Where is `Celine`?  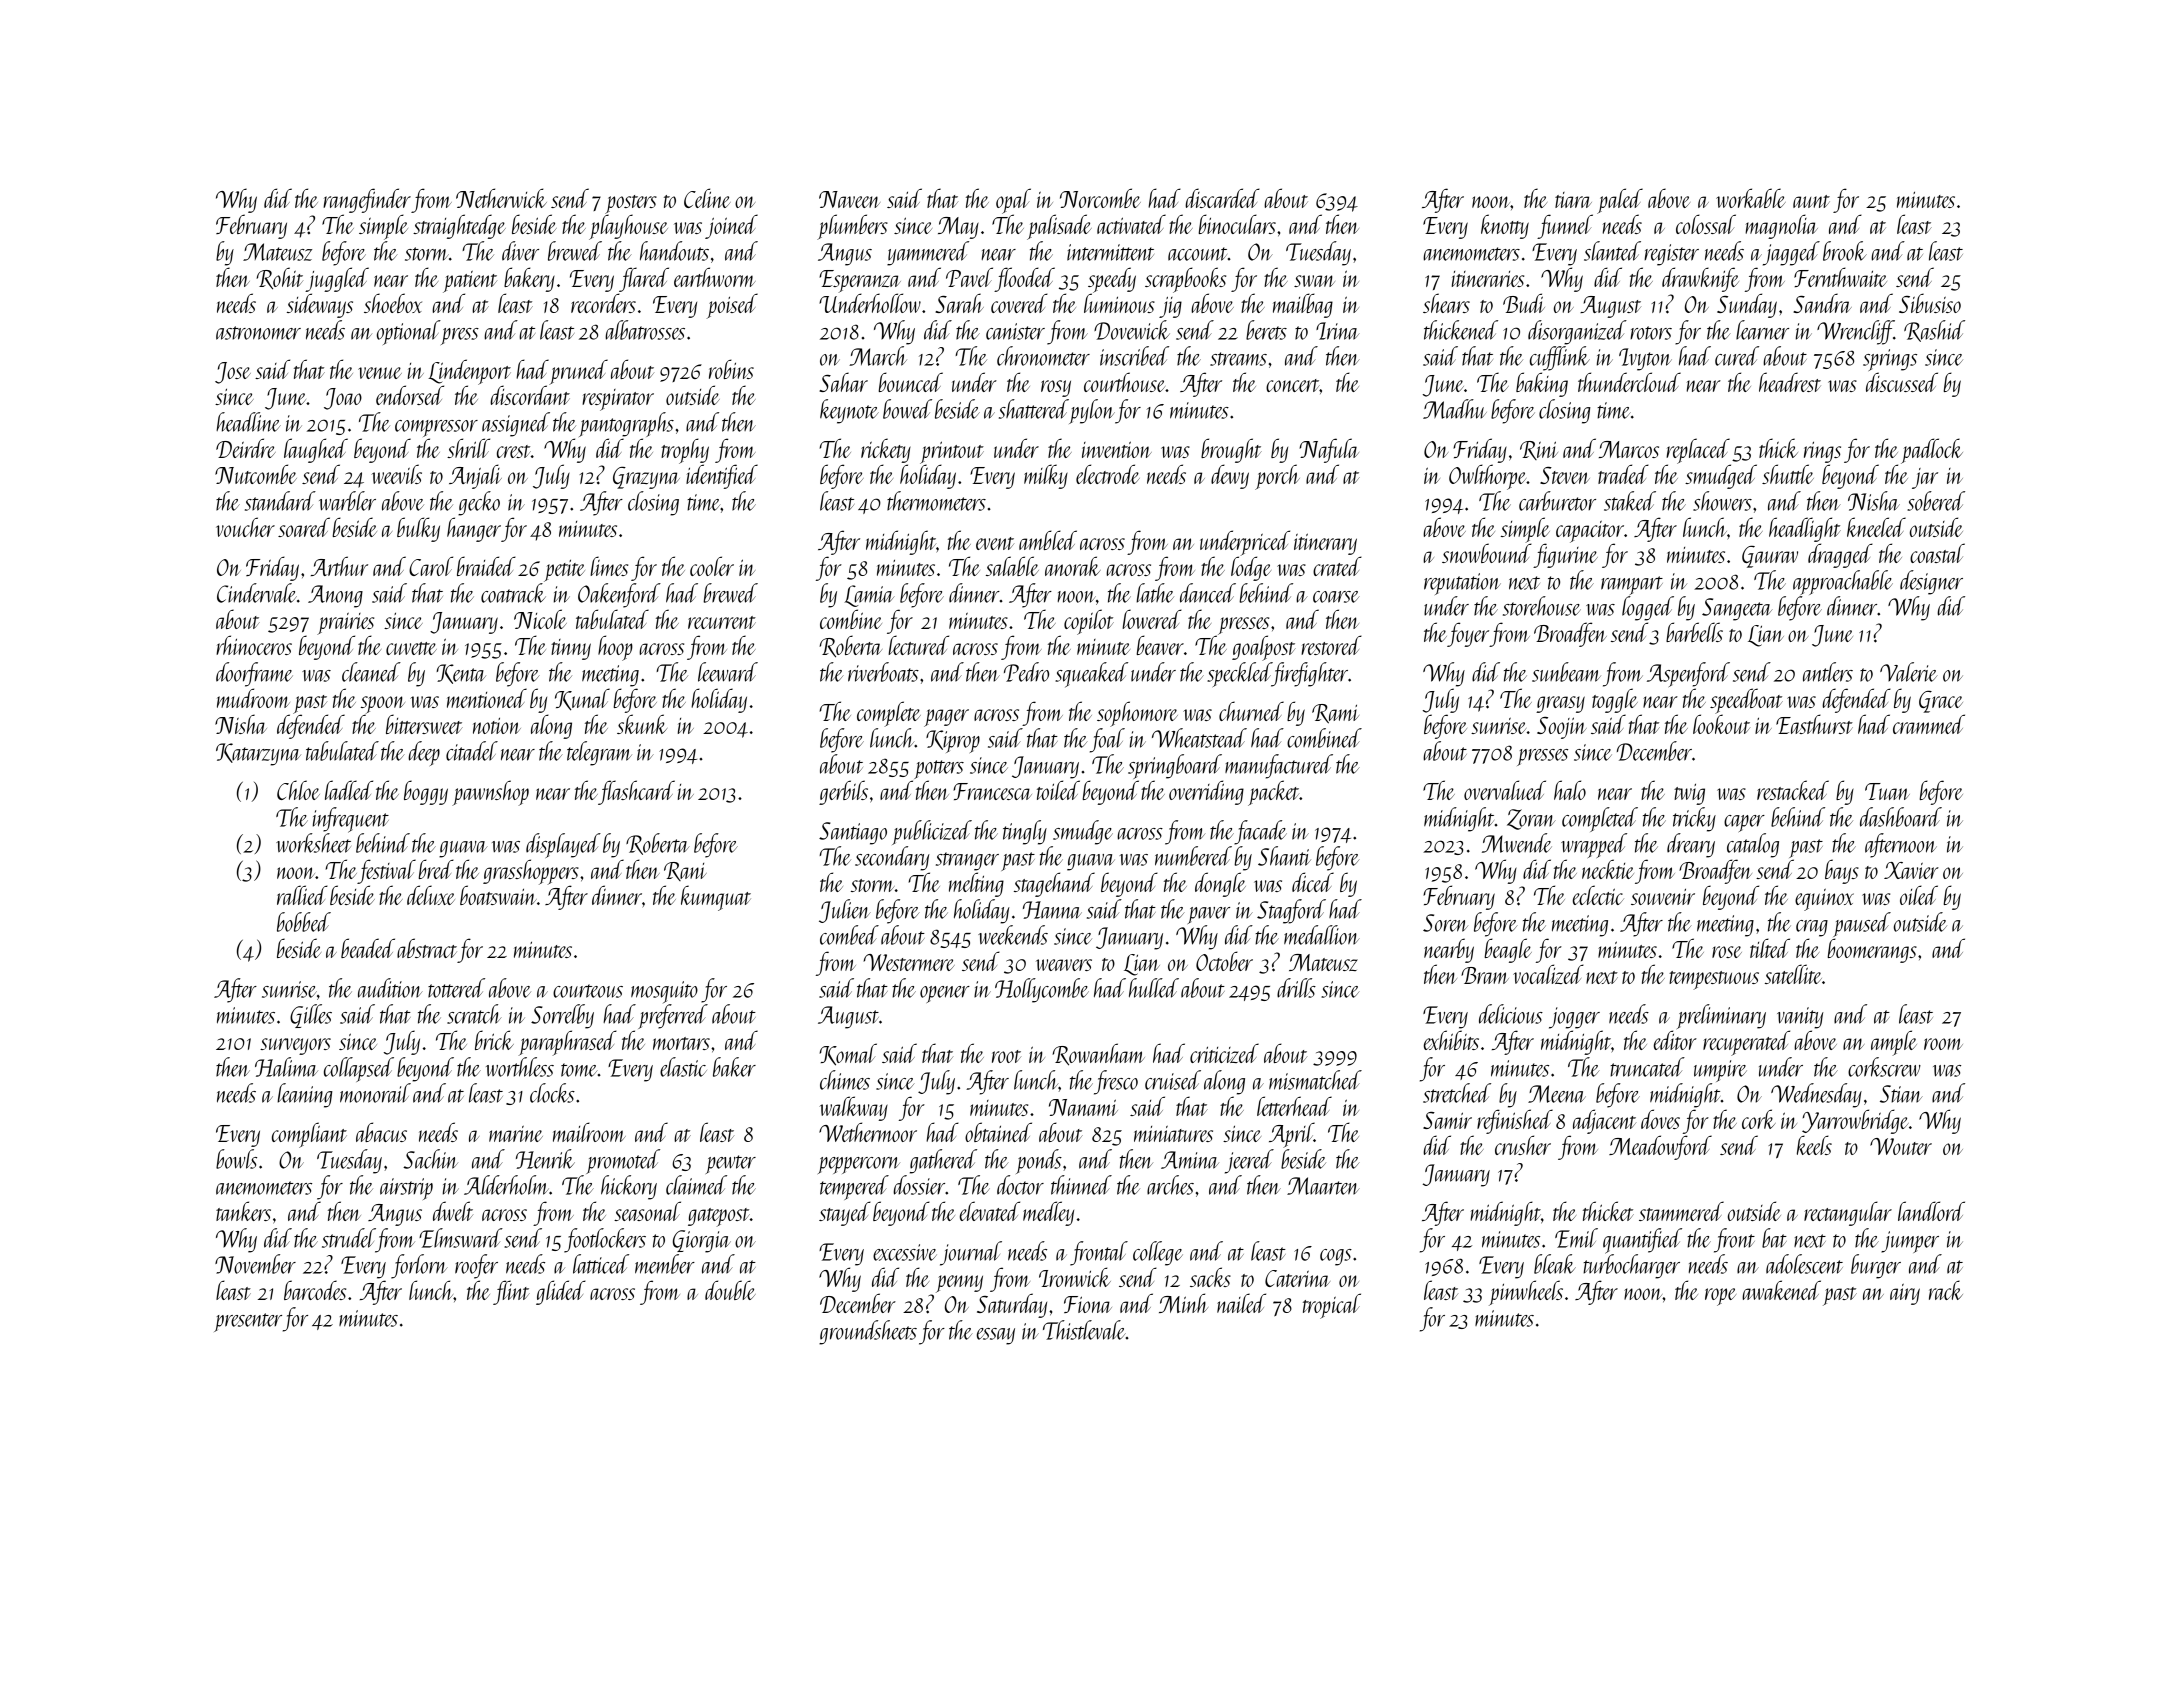 Celine is located at coordinates (707, 198).
